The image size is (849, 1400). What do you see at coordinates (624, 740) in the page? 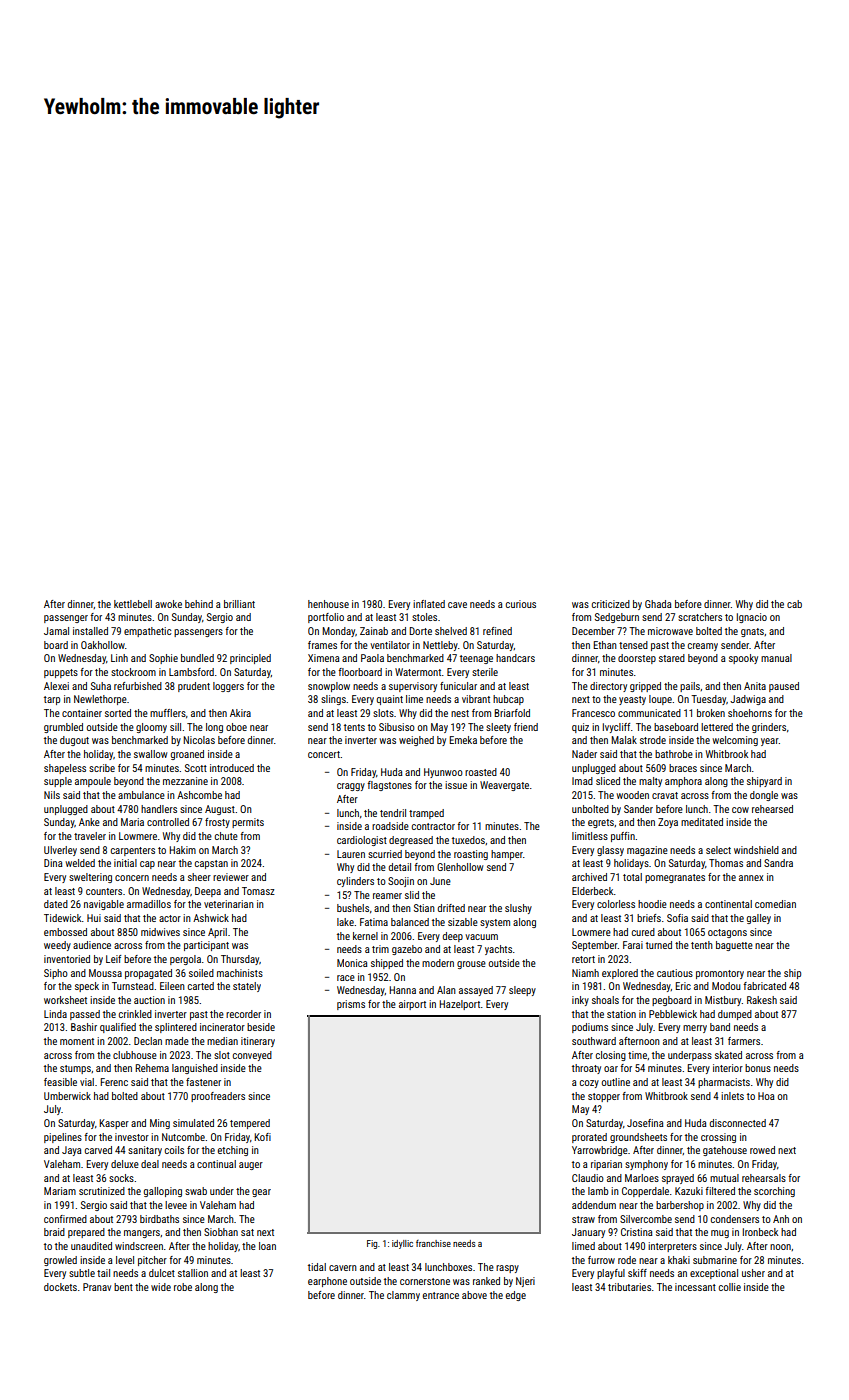
I see `Malak` at bounding box center [624, 740].
